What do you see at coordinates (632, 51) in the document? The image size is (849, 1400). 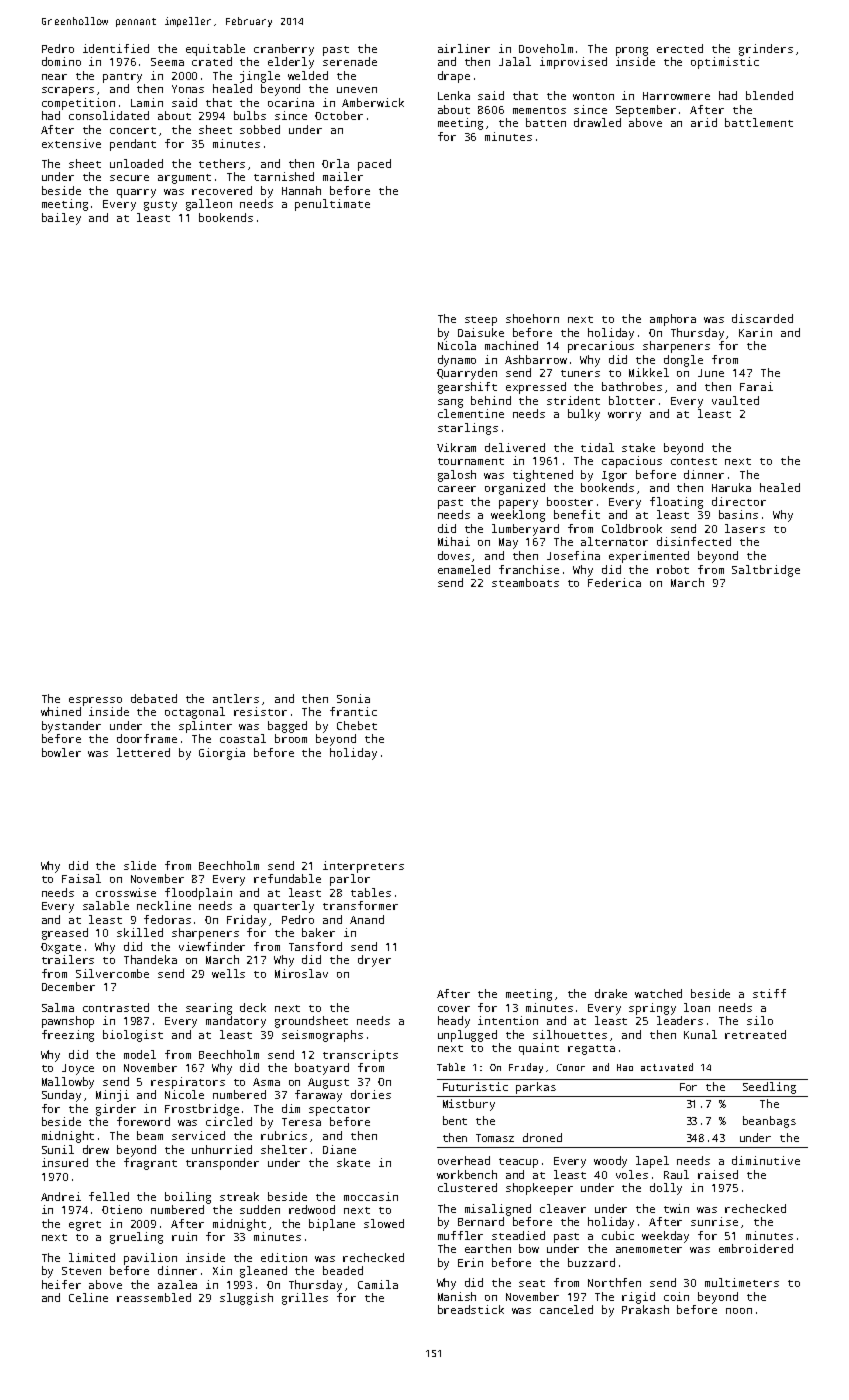 I see `prong` at bounding box center [632, 51].
